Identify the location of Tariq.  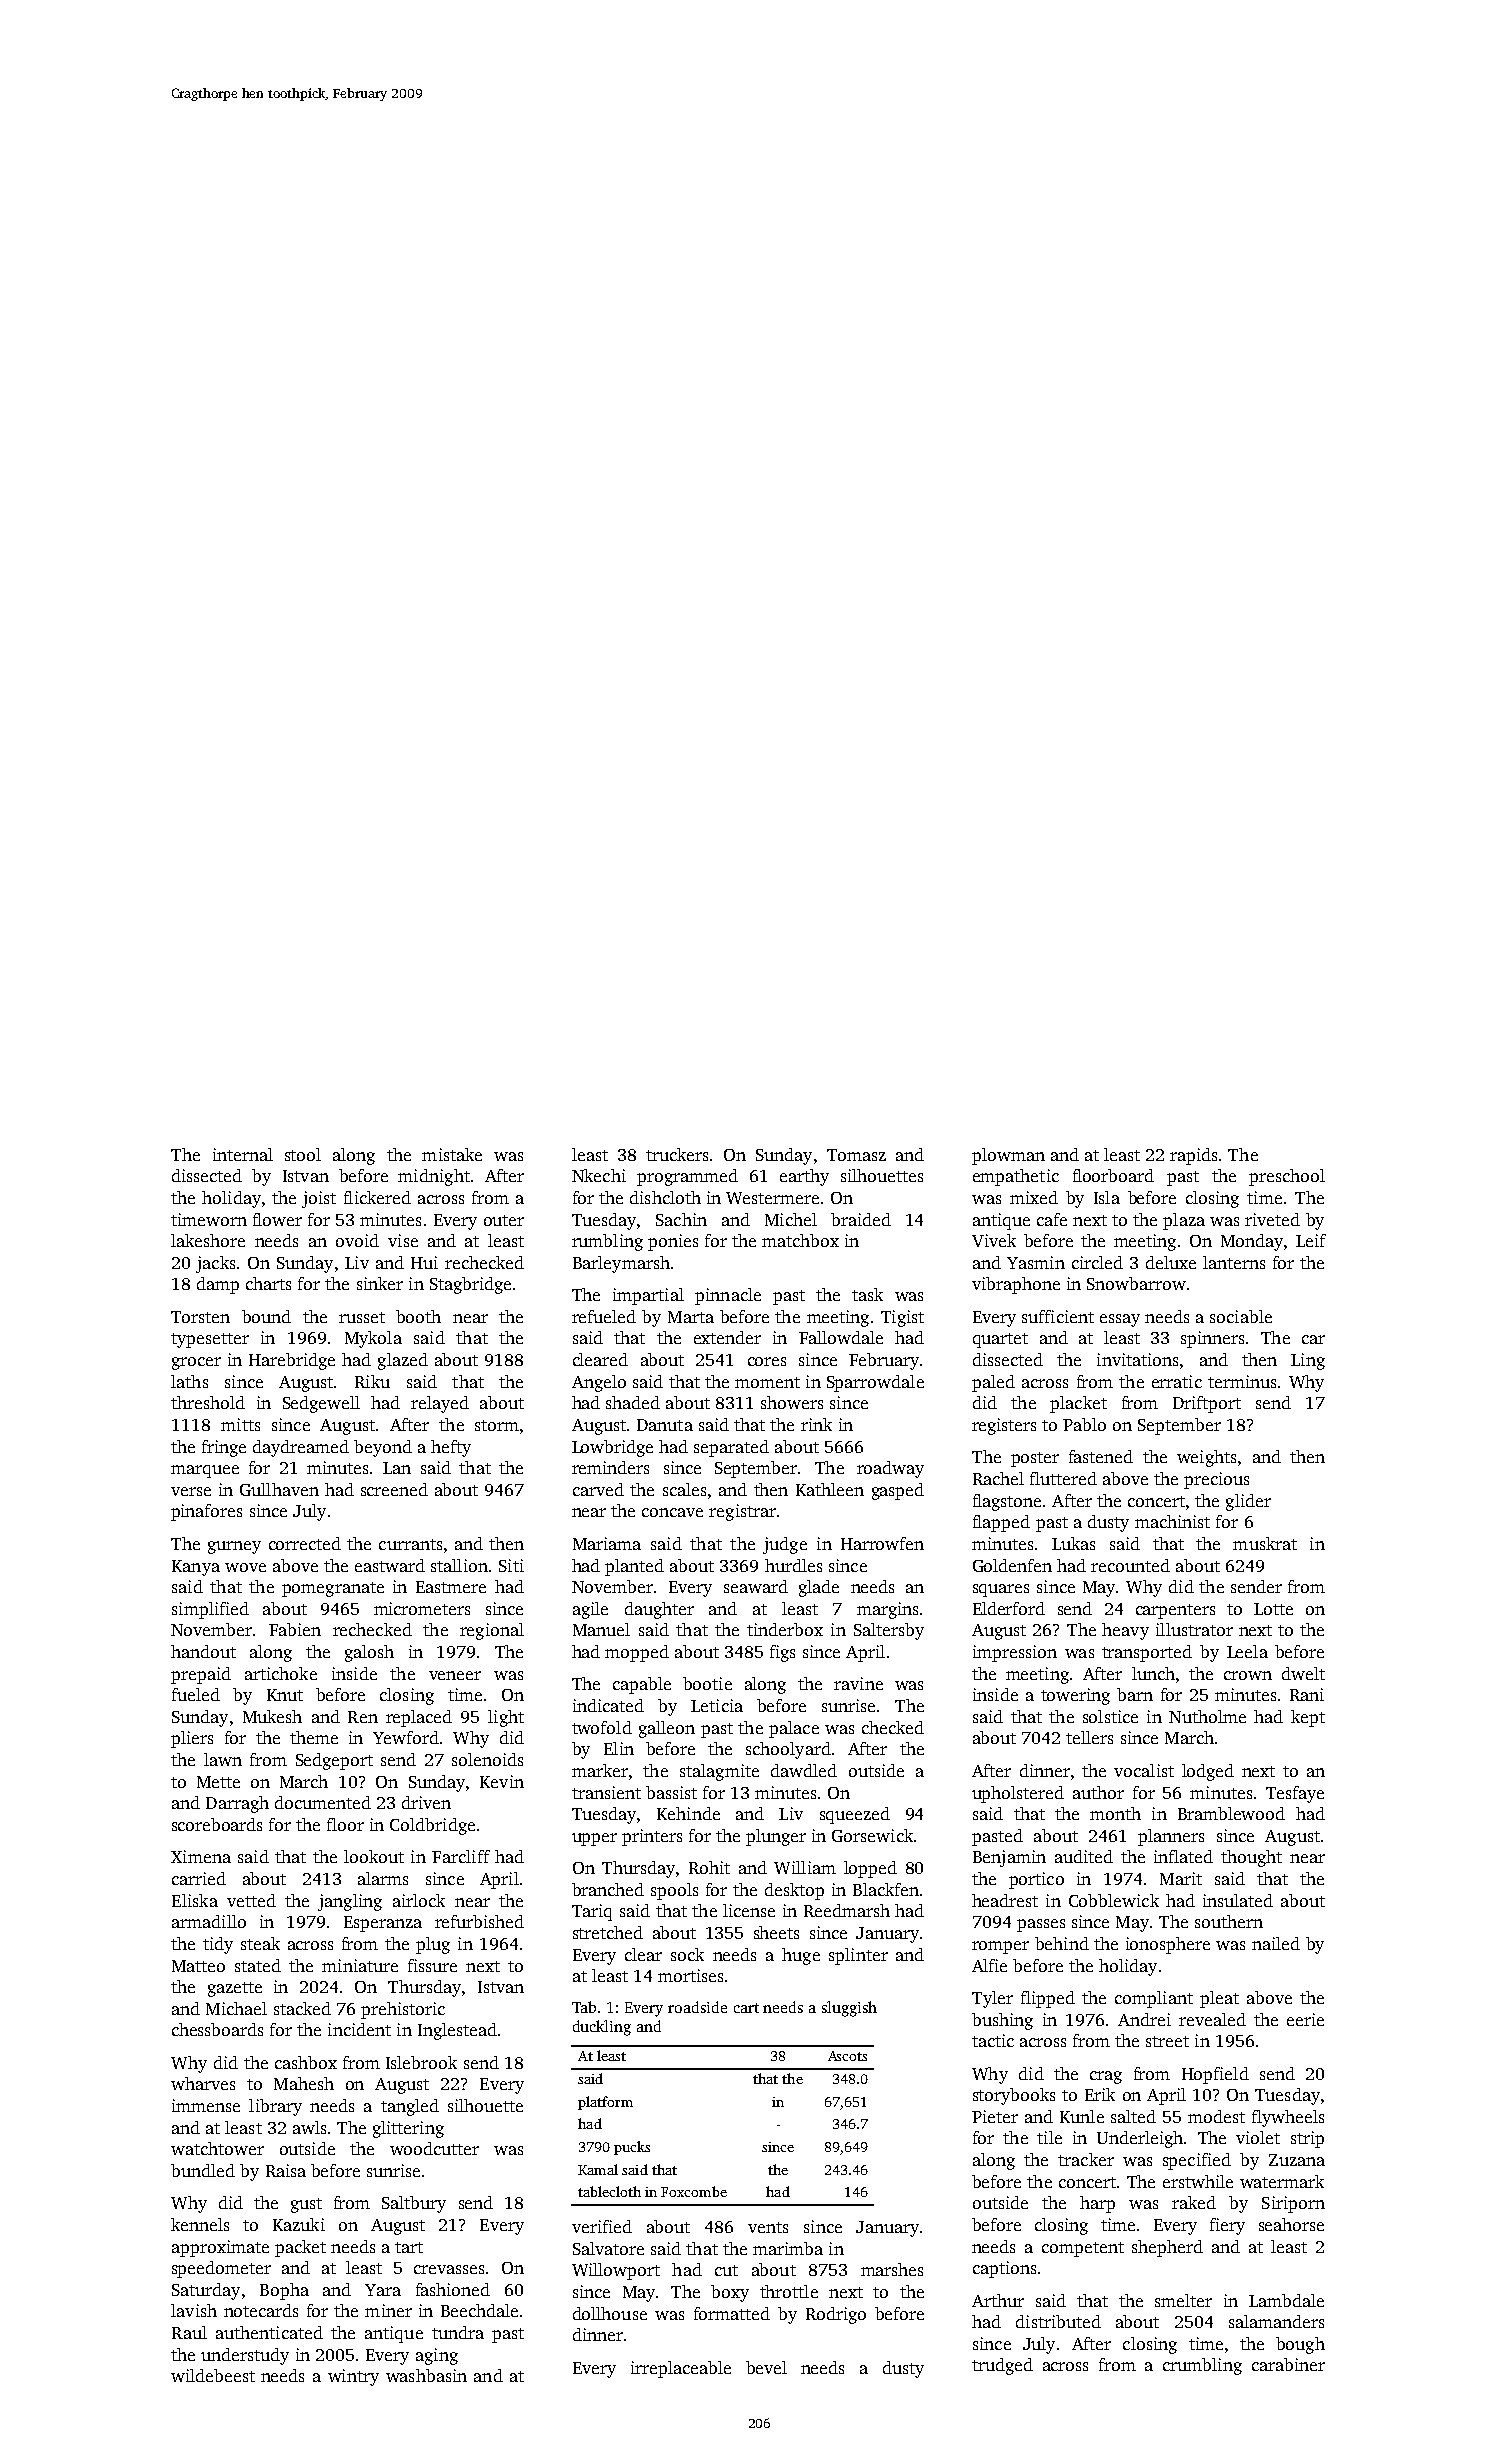
(592, 1912).
